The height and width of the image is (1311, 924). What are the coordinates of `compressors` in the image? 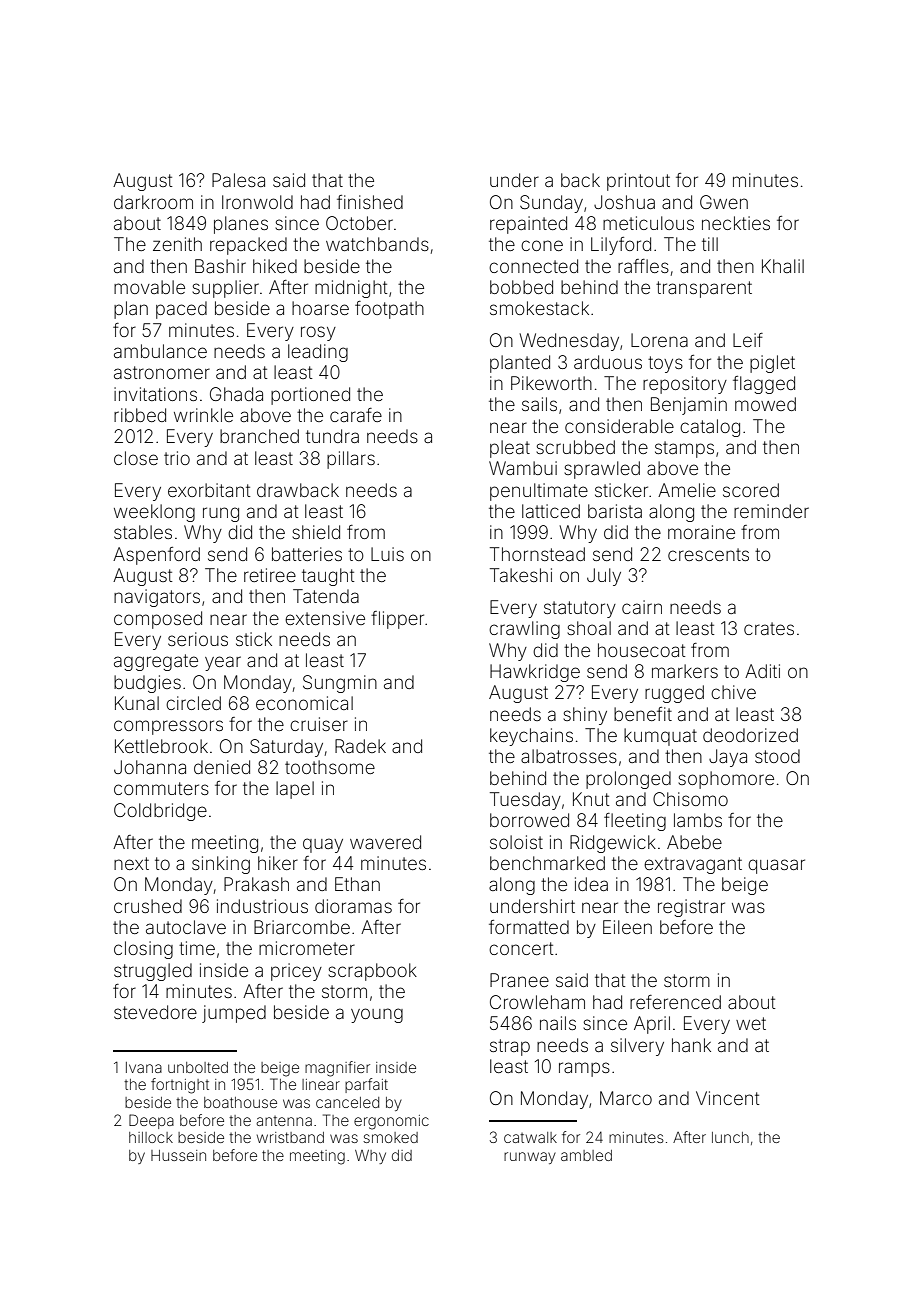 It's located at (168, 727).
